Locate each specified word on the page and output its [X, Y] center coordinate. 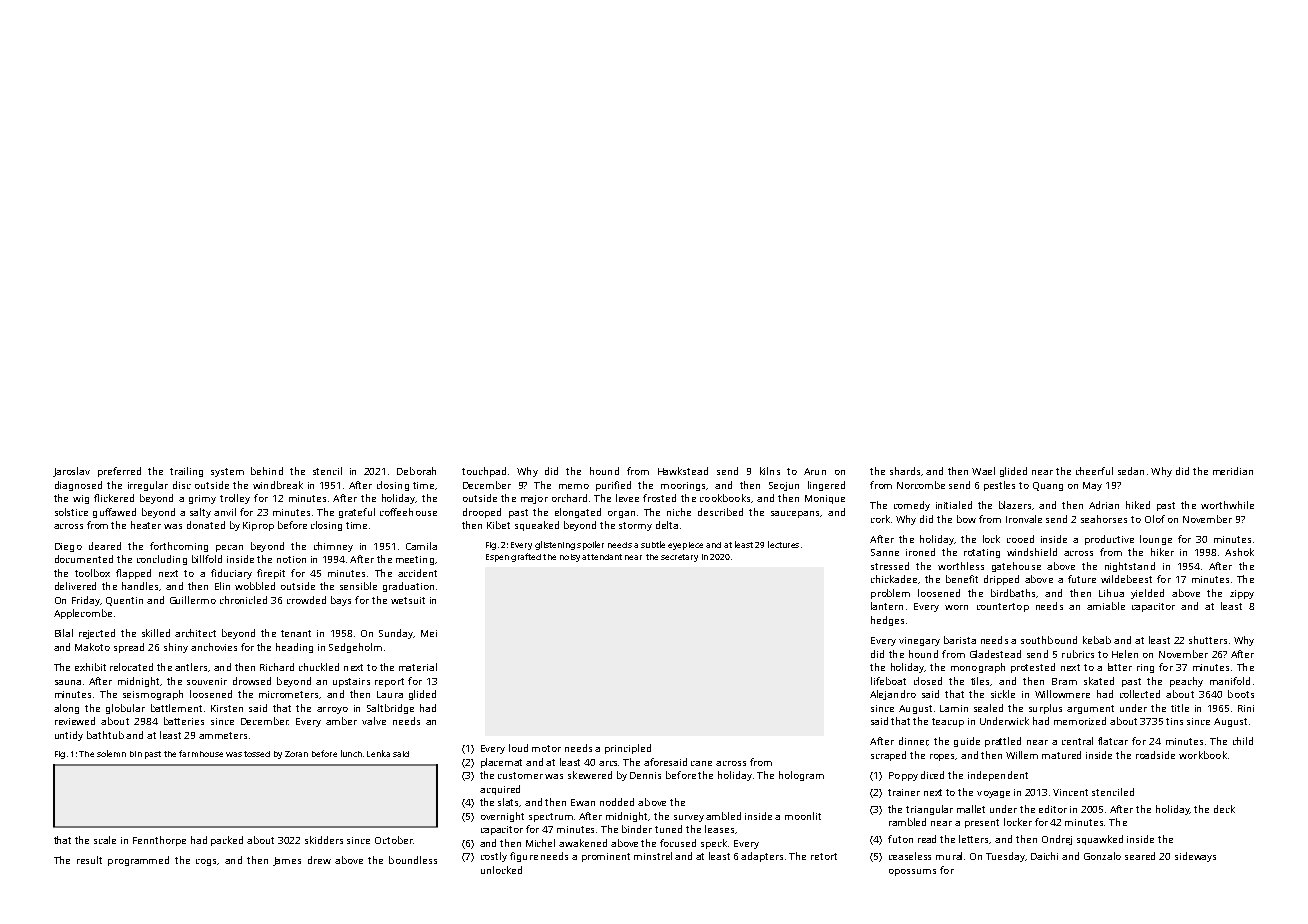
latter [1120, 667]
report [389, 682]
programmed [138, 861]
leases [719, 829]
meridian [1233, 471]
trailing [186, 472]
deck [1224, 809]
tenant [296, 633]
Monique [825, 499]
